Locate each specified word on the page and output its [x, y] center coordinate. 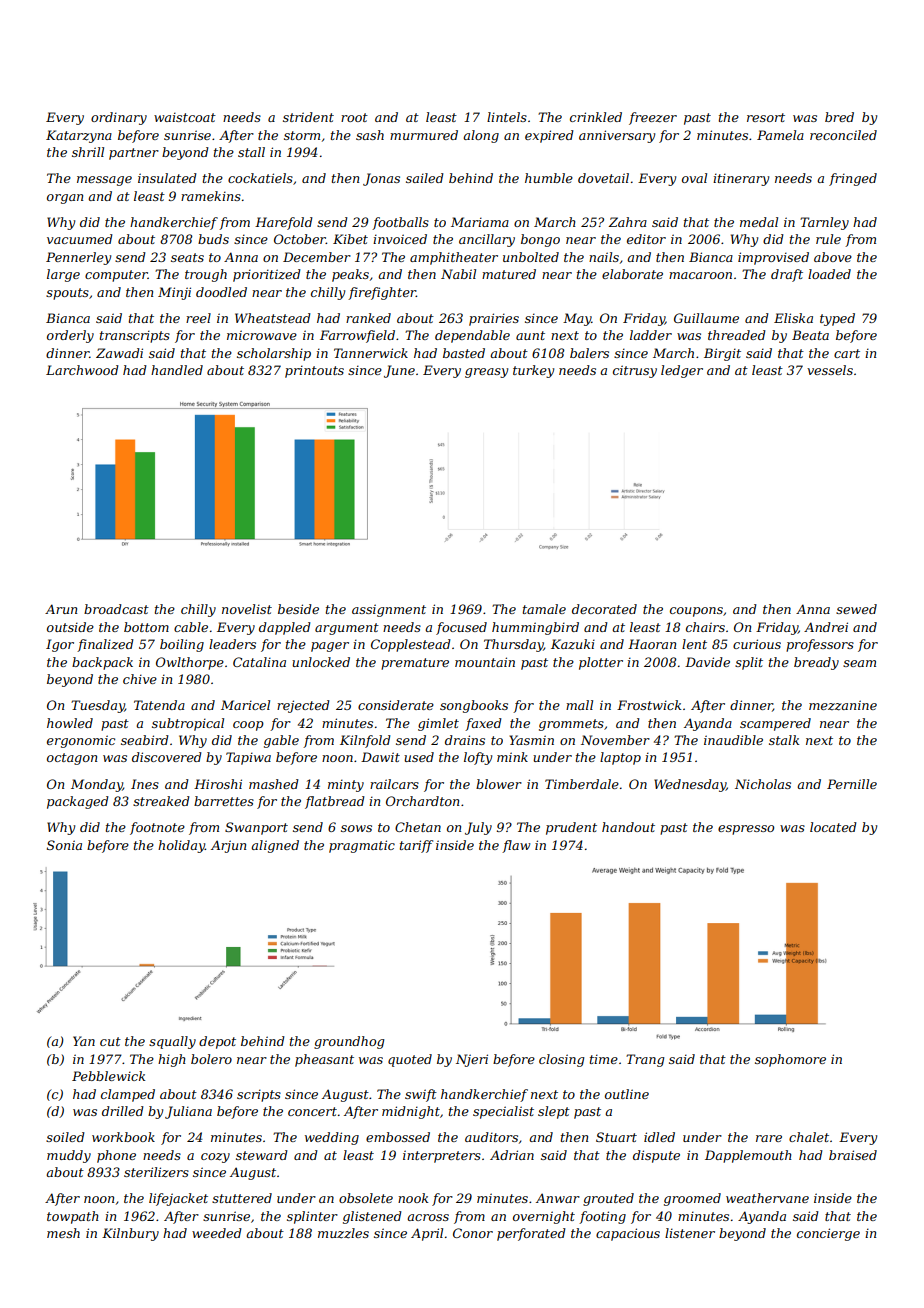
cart [847, 353]
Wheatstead [273, 318]
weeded [217, 1233]
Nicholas [763, 784]
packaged [78, 802]
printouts [314, 371]
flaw [516, 846]
